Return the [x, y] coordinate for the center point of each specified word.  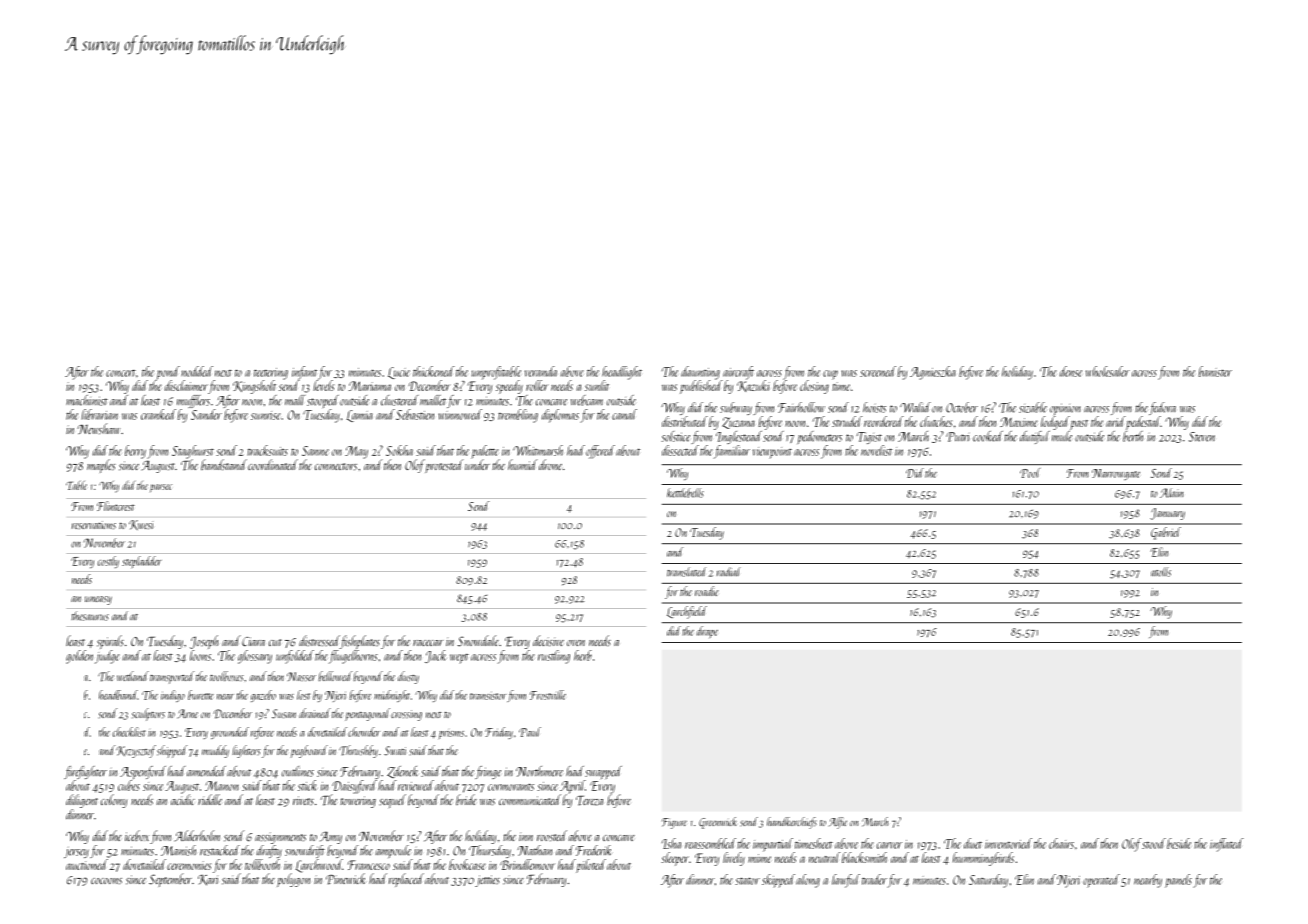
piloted [591, 866]
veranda [541, 371]
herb [583, 655]
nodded [197, 371]
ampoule [393, 851]
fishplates [360, 642]
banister [1215, 371]
